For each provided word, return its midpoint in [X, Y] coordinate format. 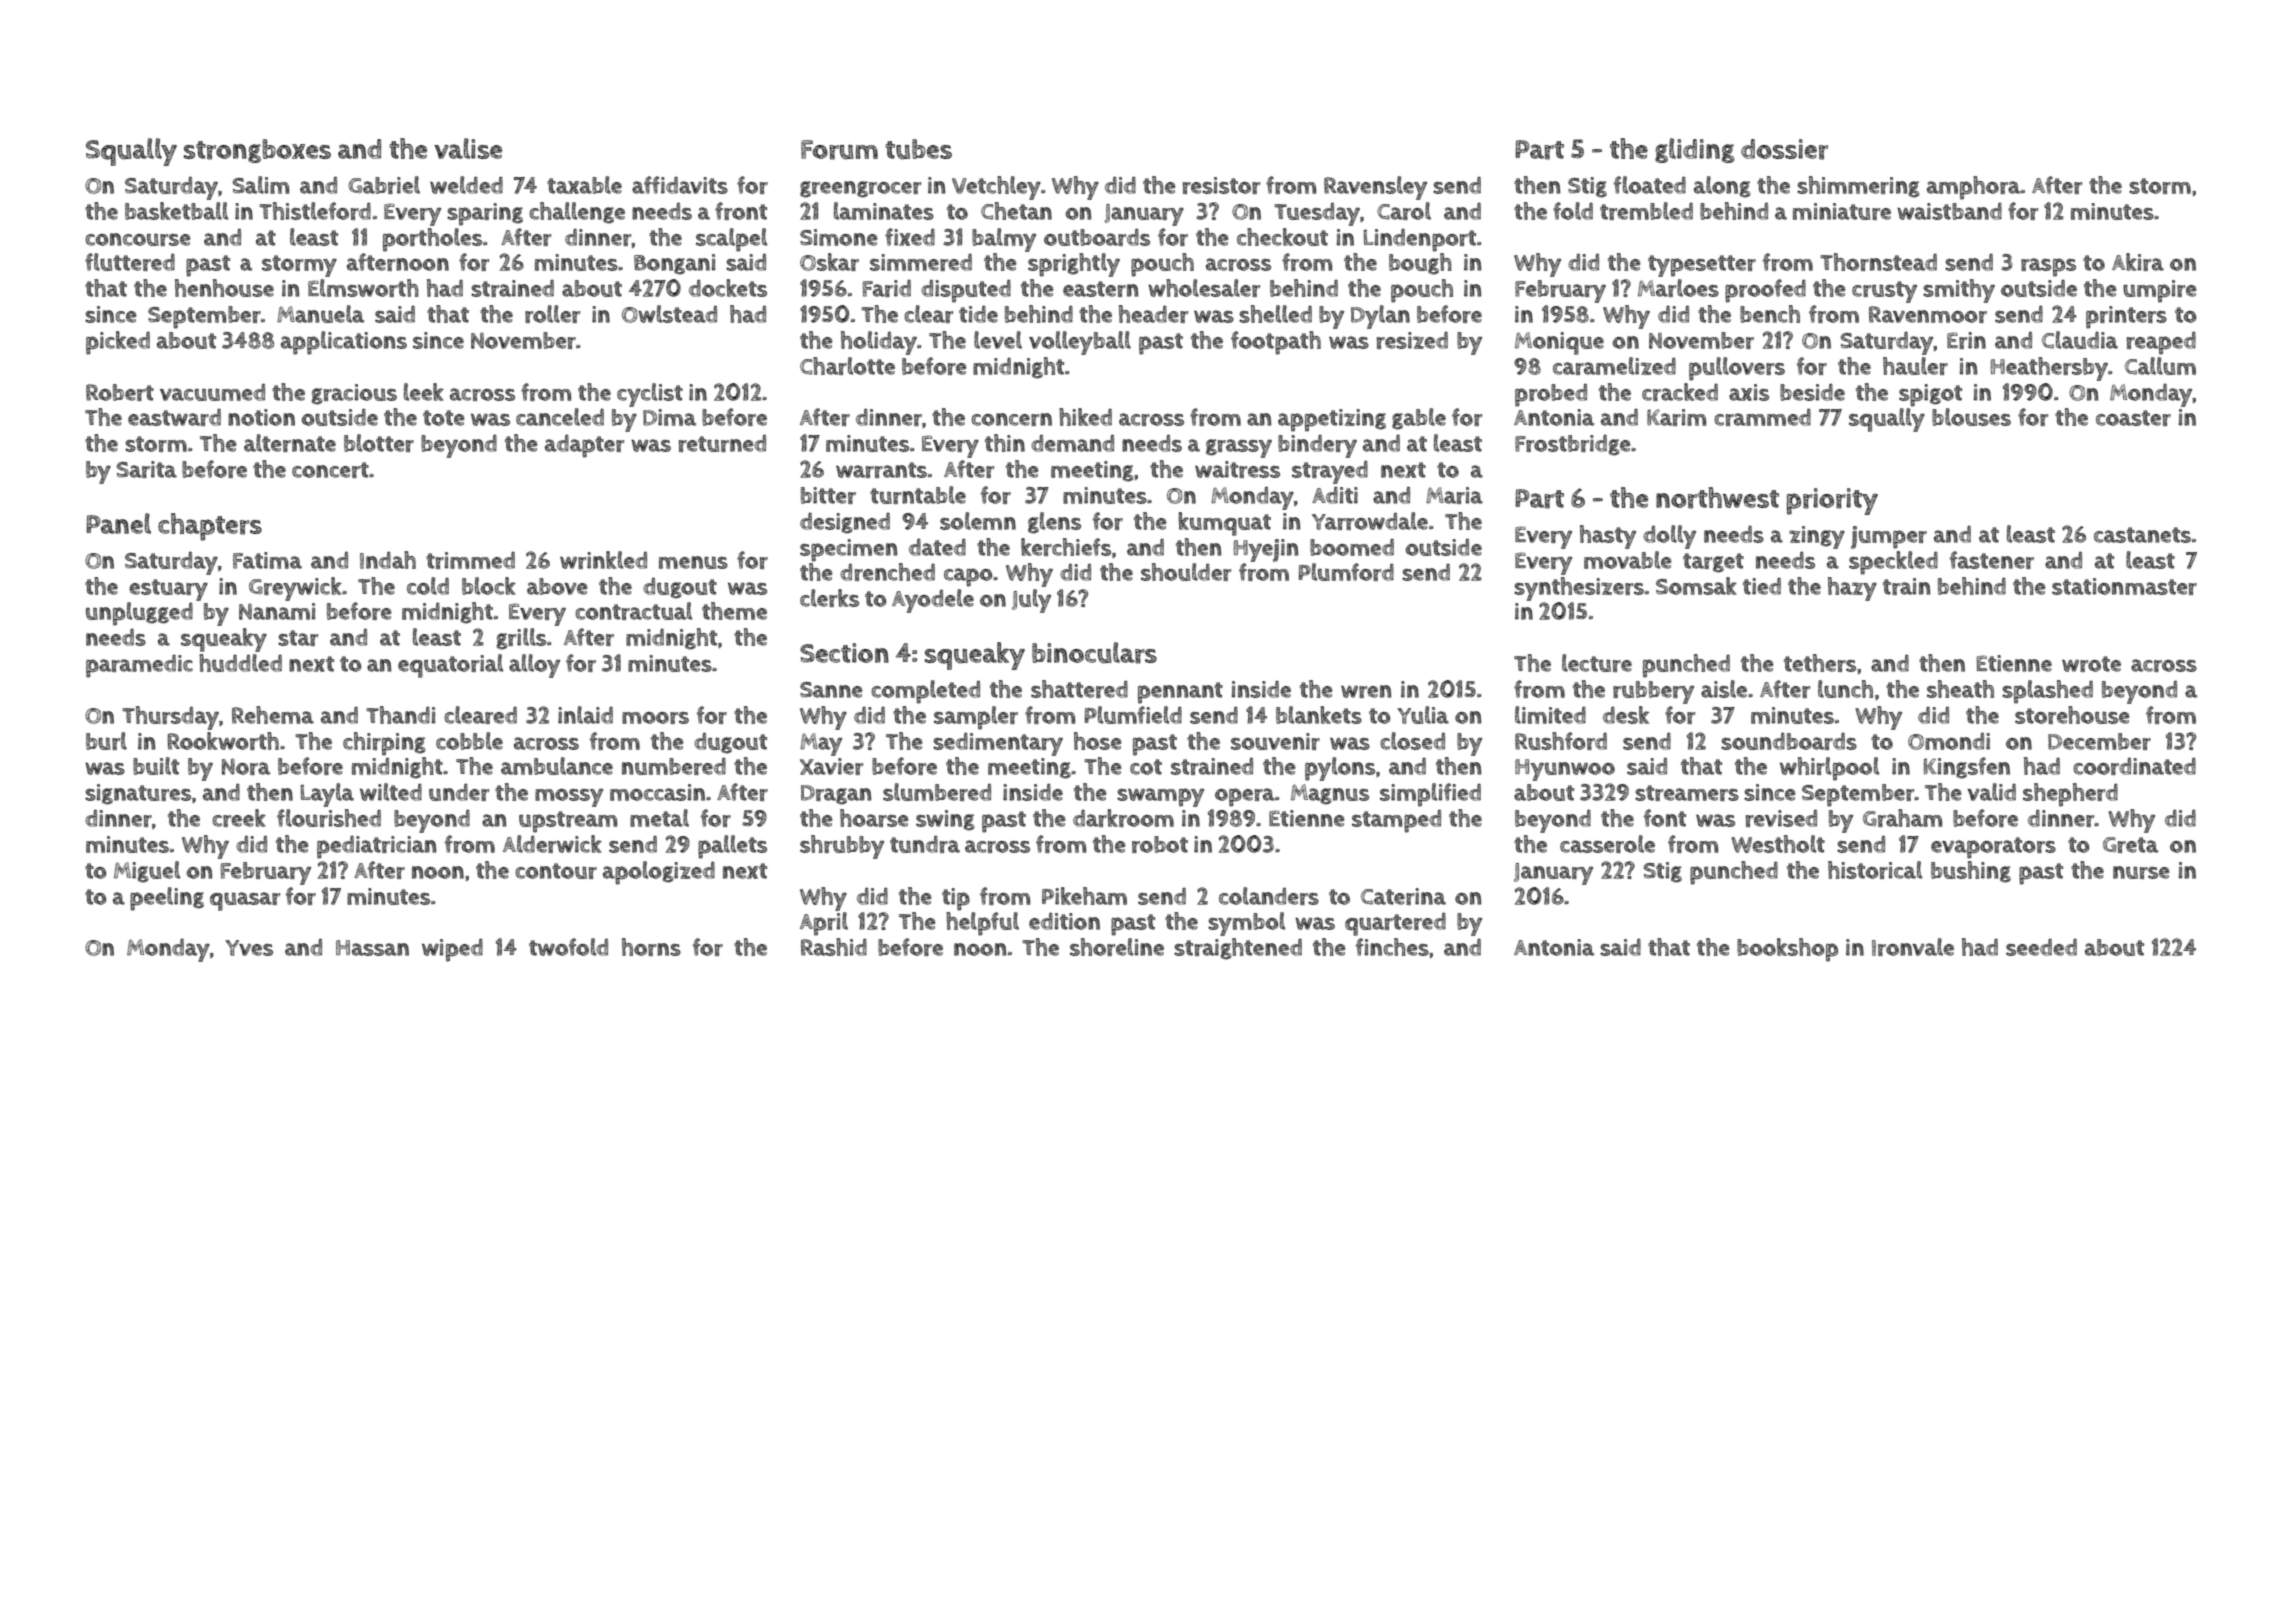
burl [106, 741]
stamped [1396, 821]
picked [118, 343]
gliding [1695, 150]
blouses [1971, 417]
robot [1160, 844]
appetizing [1332, 420]
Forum [839, 150]
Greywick [295, 589]
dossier [1784, 149]
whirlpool [1829, 769]
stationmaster [2124, 586]
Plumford [1346, 572]
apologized [659, 873]
